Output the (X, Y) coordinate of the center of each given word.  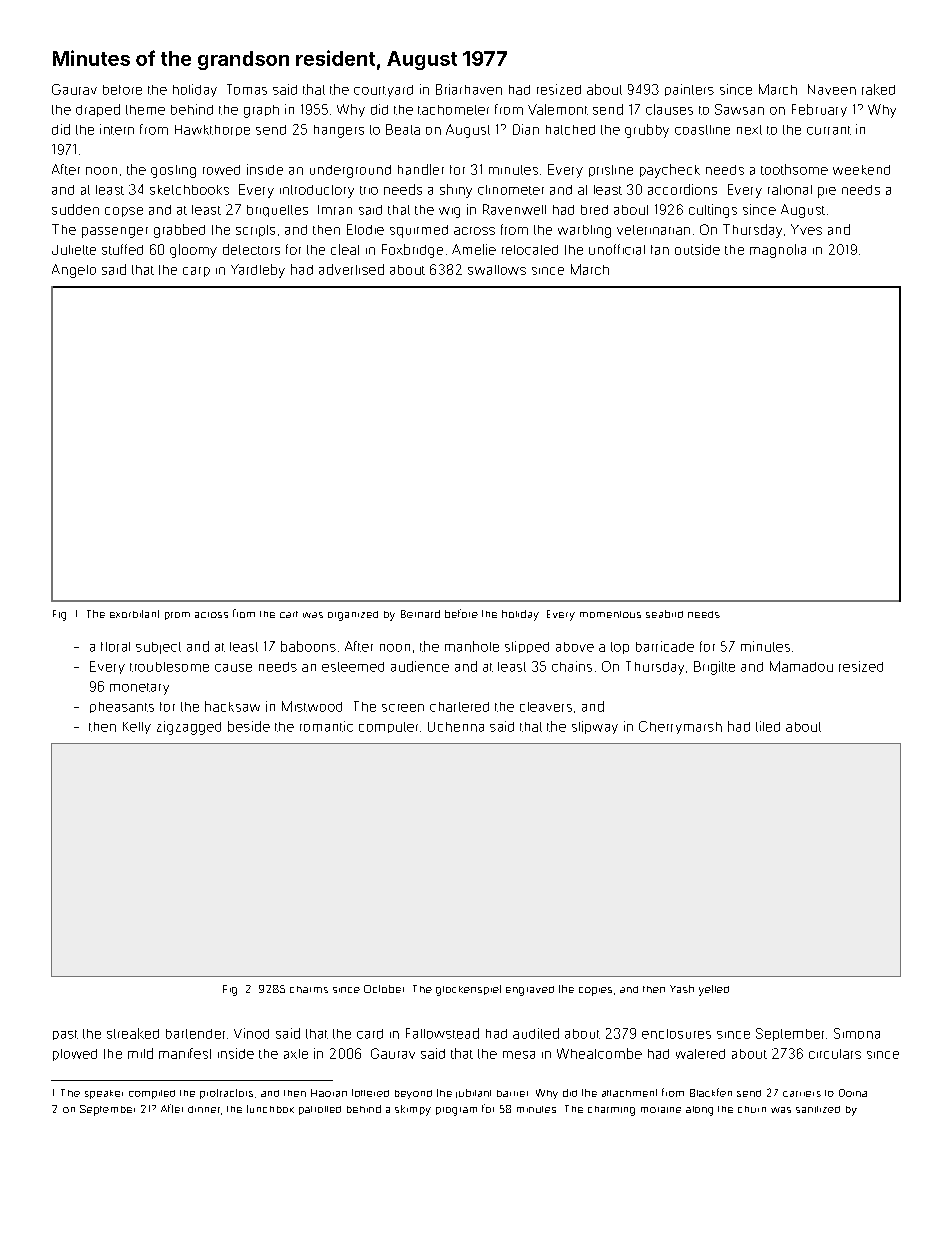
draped (98, 110)
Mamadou (801, 666)
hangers (339, 131)
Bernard (420, 614)
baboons (308, 646)
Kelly (137, 728)
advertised (351, 269)
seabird (664, 614)
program (456, 1111)
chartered (459, 707)
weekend (861, 170)
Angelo (74, 271)
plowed (75, 1055)
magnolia (778, 251)
